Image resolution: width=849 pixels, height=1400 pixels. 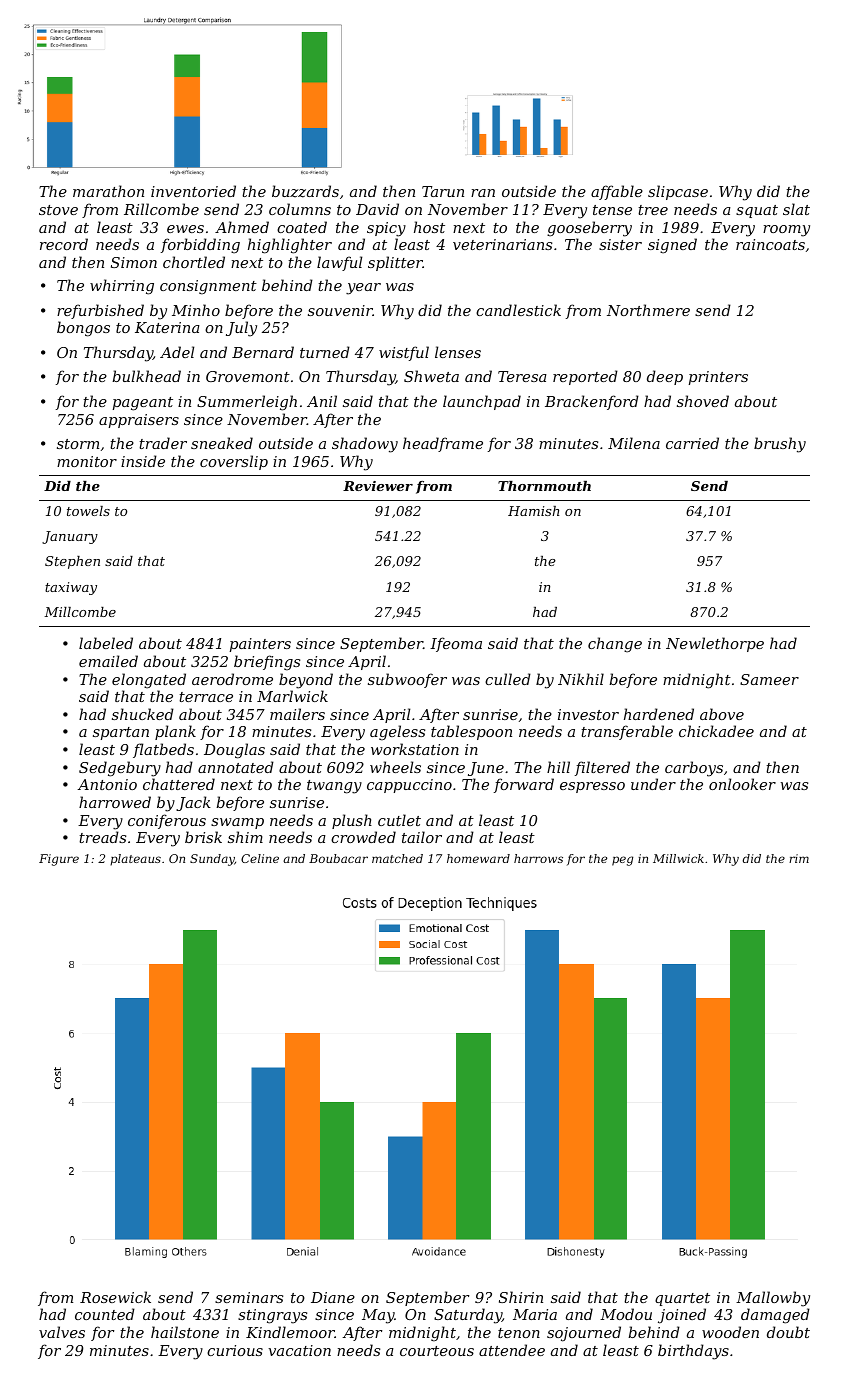 I want to click on painters, so click(x=260, y=645).
